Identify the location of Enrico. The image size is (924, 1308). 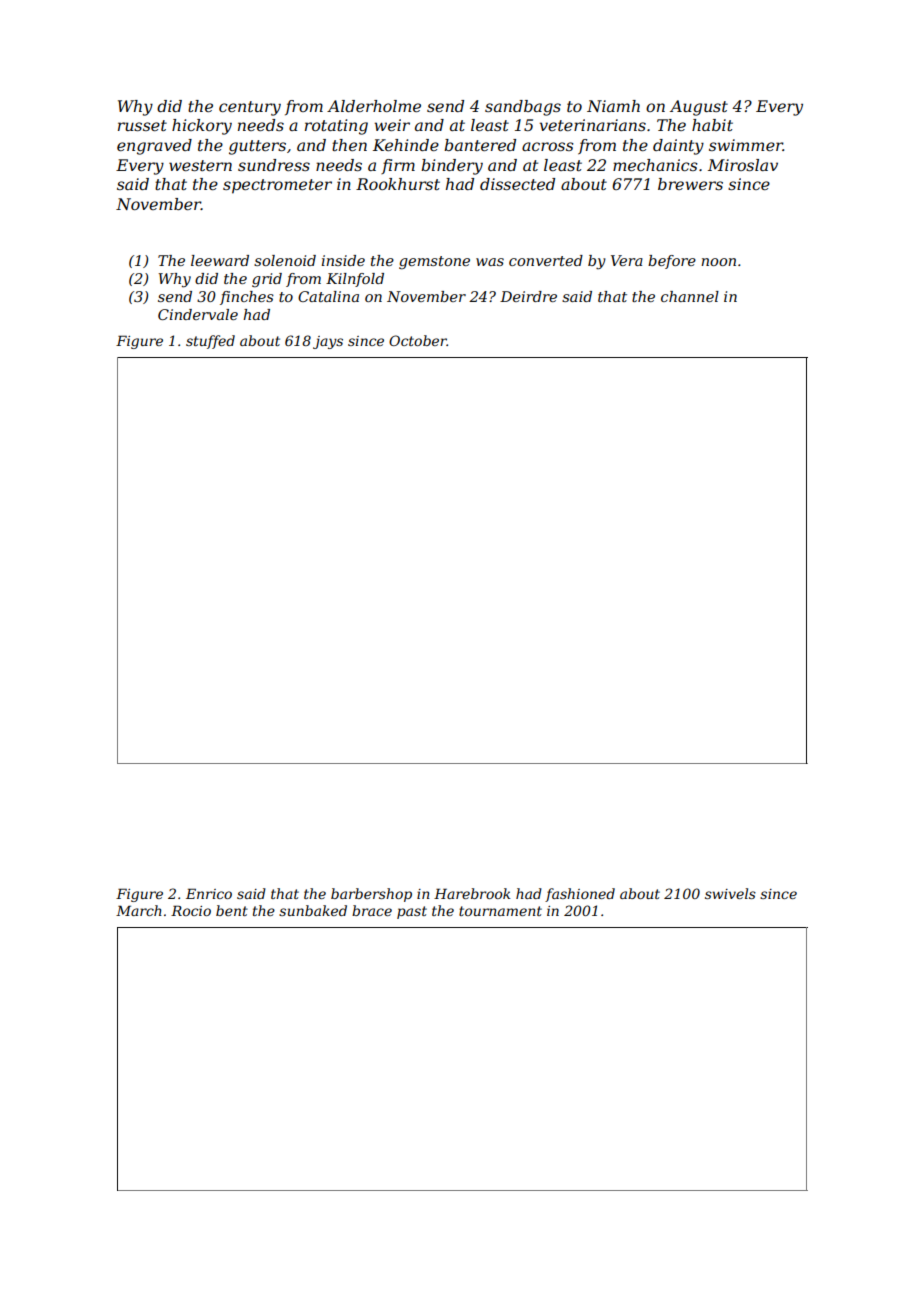
(209, 893).
